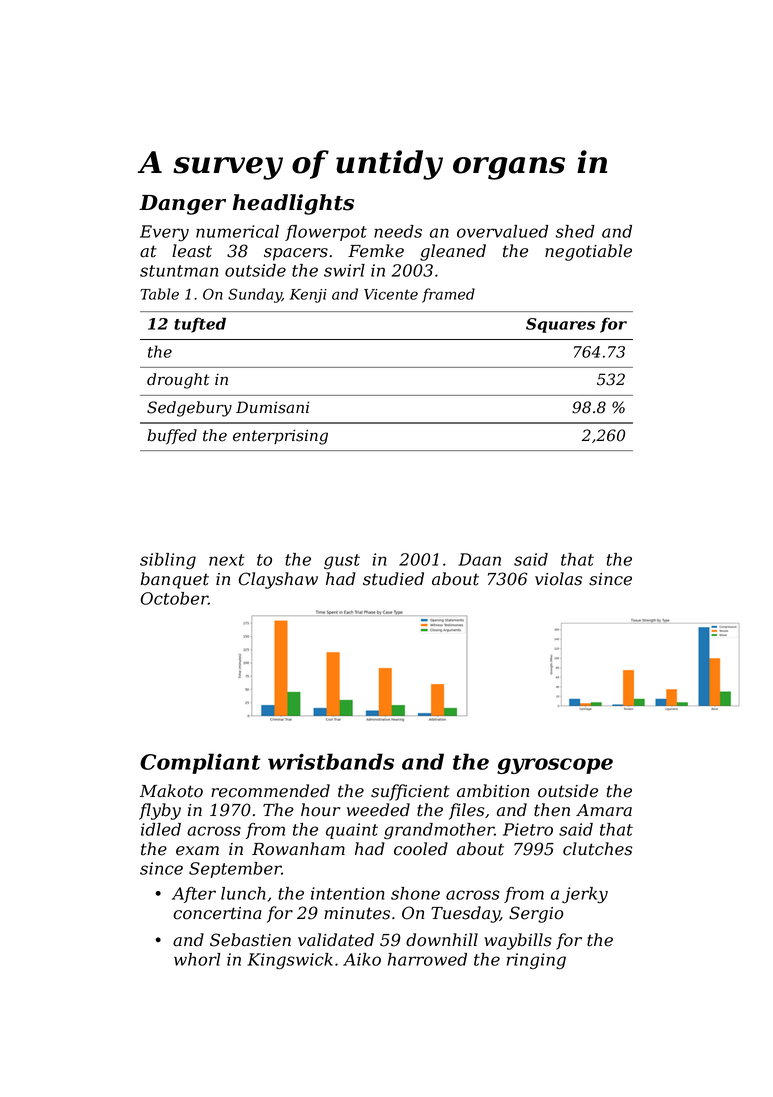 This screenshot has width=773, height=1097. What do you see at coordinates (448, 295) in the screenshot?
I see `framed` at bounding box center [448, 295].
